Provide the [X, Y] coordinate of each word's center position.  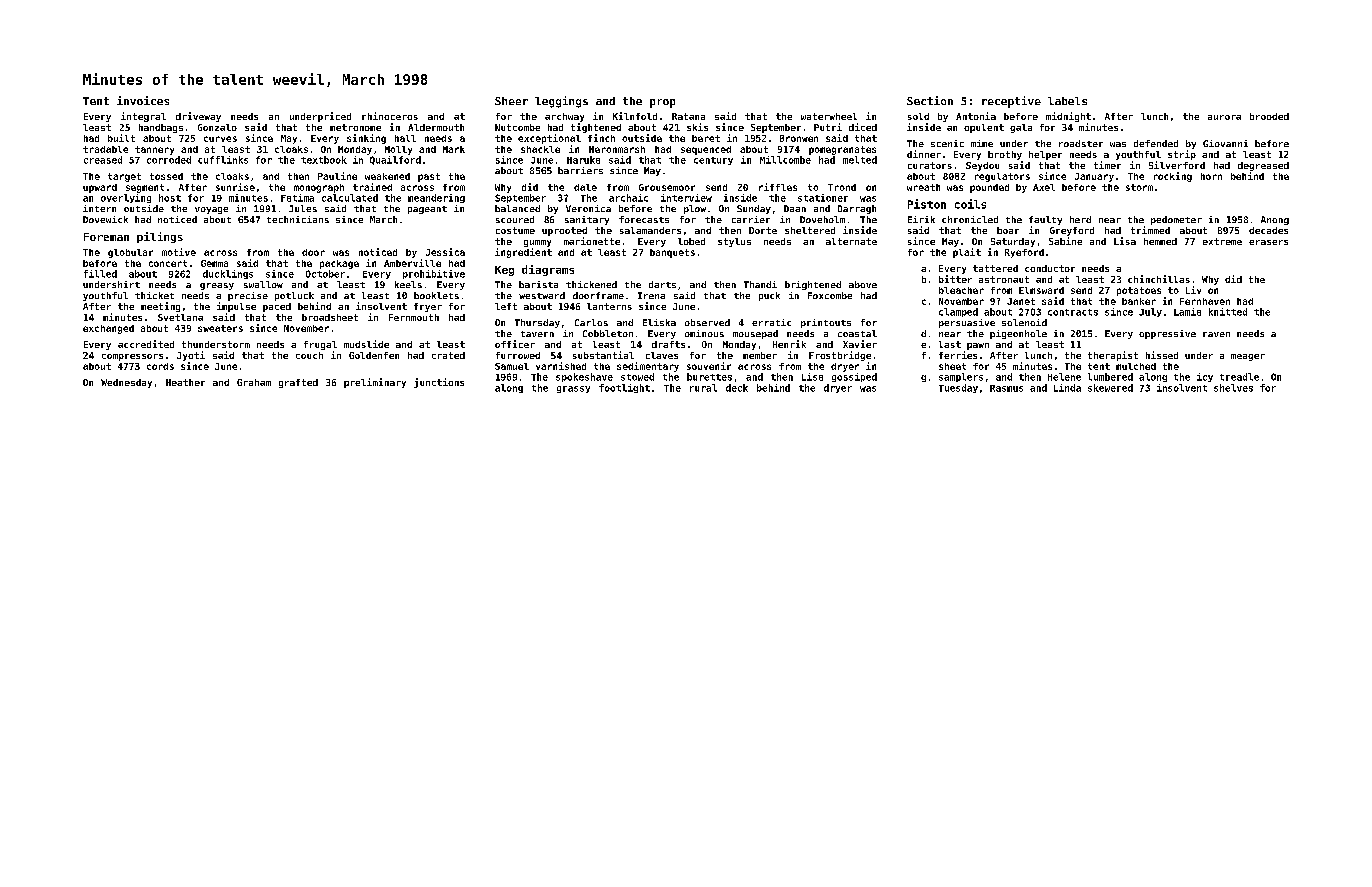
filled [100, 274]
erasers [1268, 242]
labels [1067, 101]
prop [662, 103]
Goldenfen [374, 355]
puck [769, 296]
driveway [198, 117]
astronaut [1004, 279]
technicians [298, 219]
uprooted [564, 231]
